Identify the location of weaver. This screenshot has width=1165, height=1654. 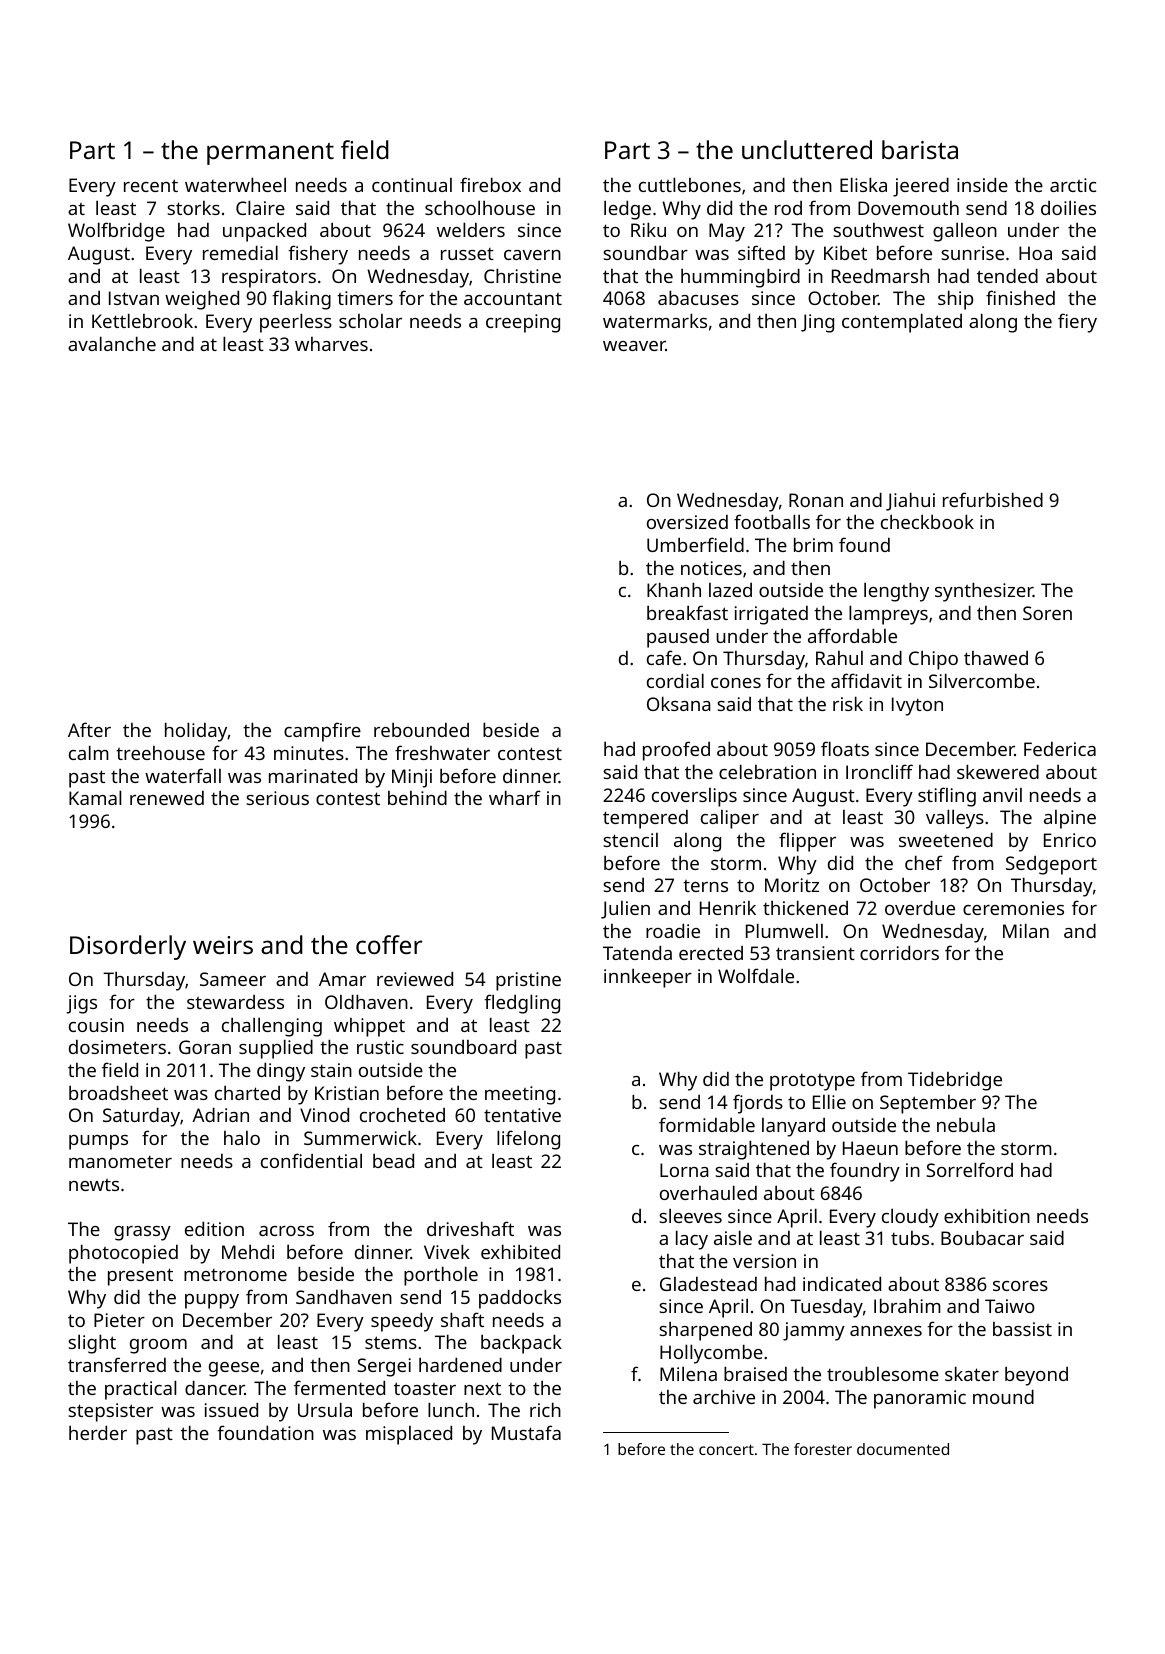
(634, 346).
